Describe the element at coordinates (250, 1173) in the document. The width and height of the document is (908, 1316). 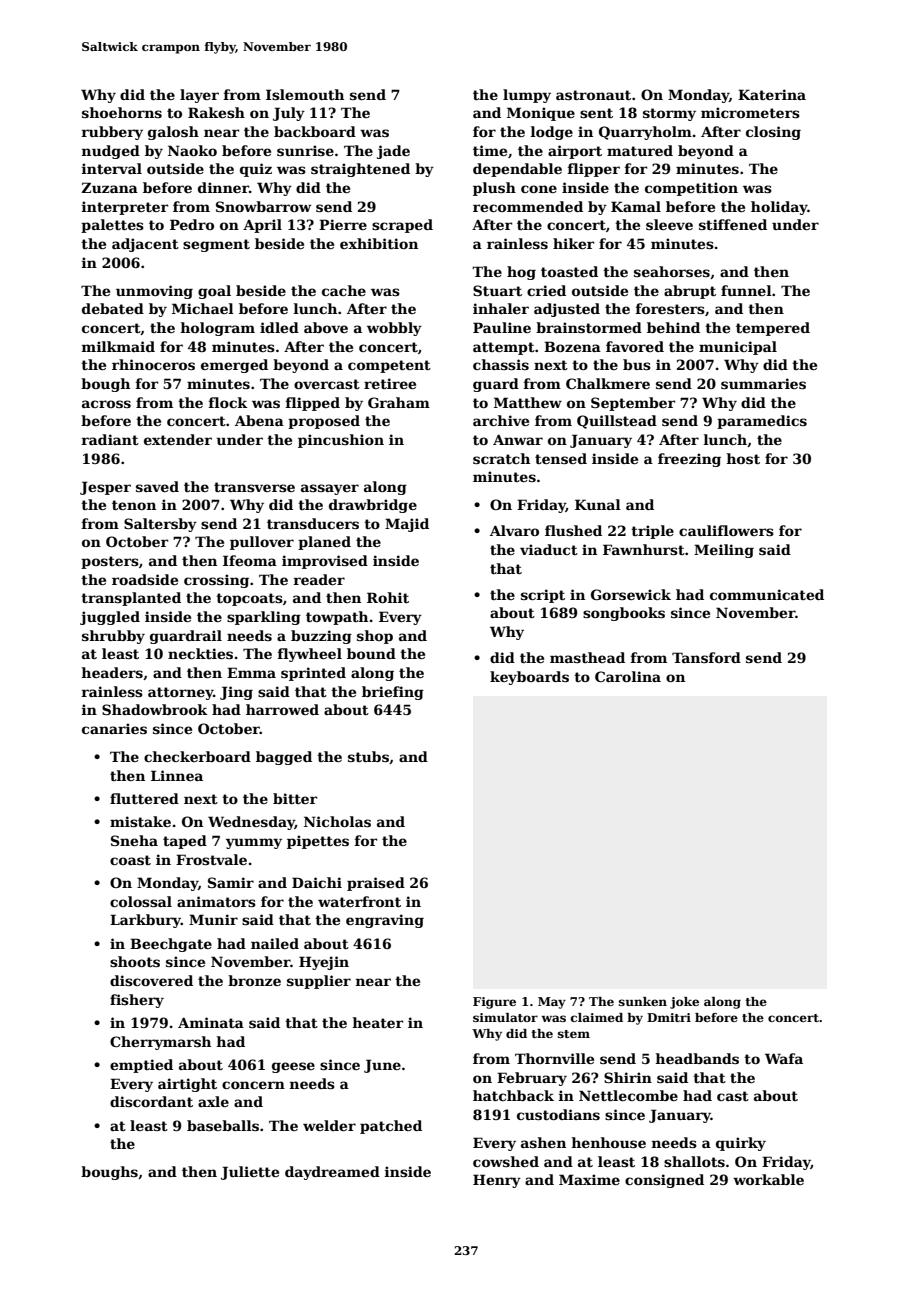
I see `Juliette` at that location.
